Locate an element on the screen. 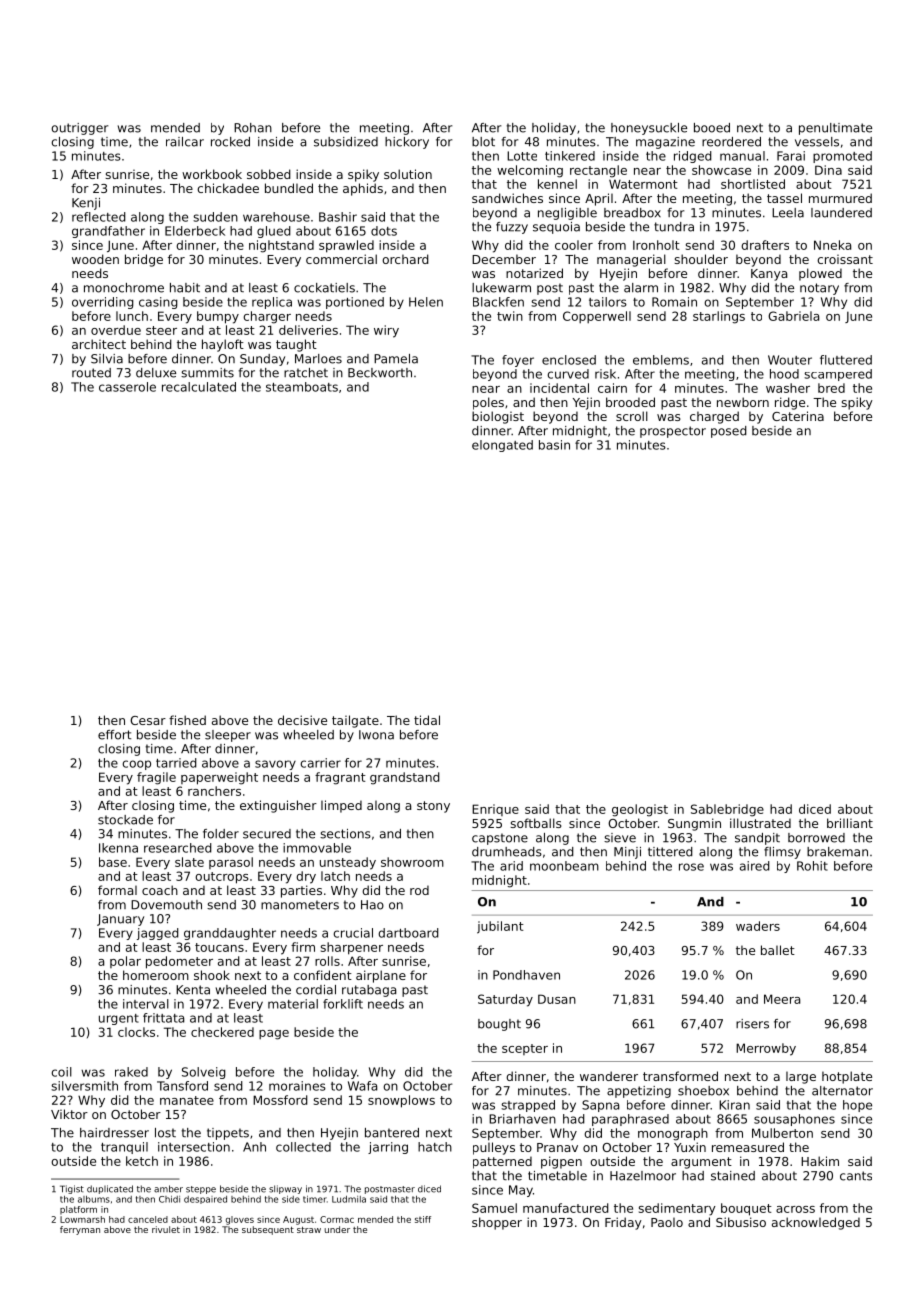  tidal is located at coordinates (427, 720).
